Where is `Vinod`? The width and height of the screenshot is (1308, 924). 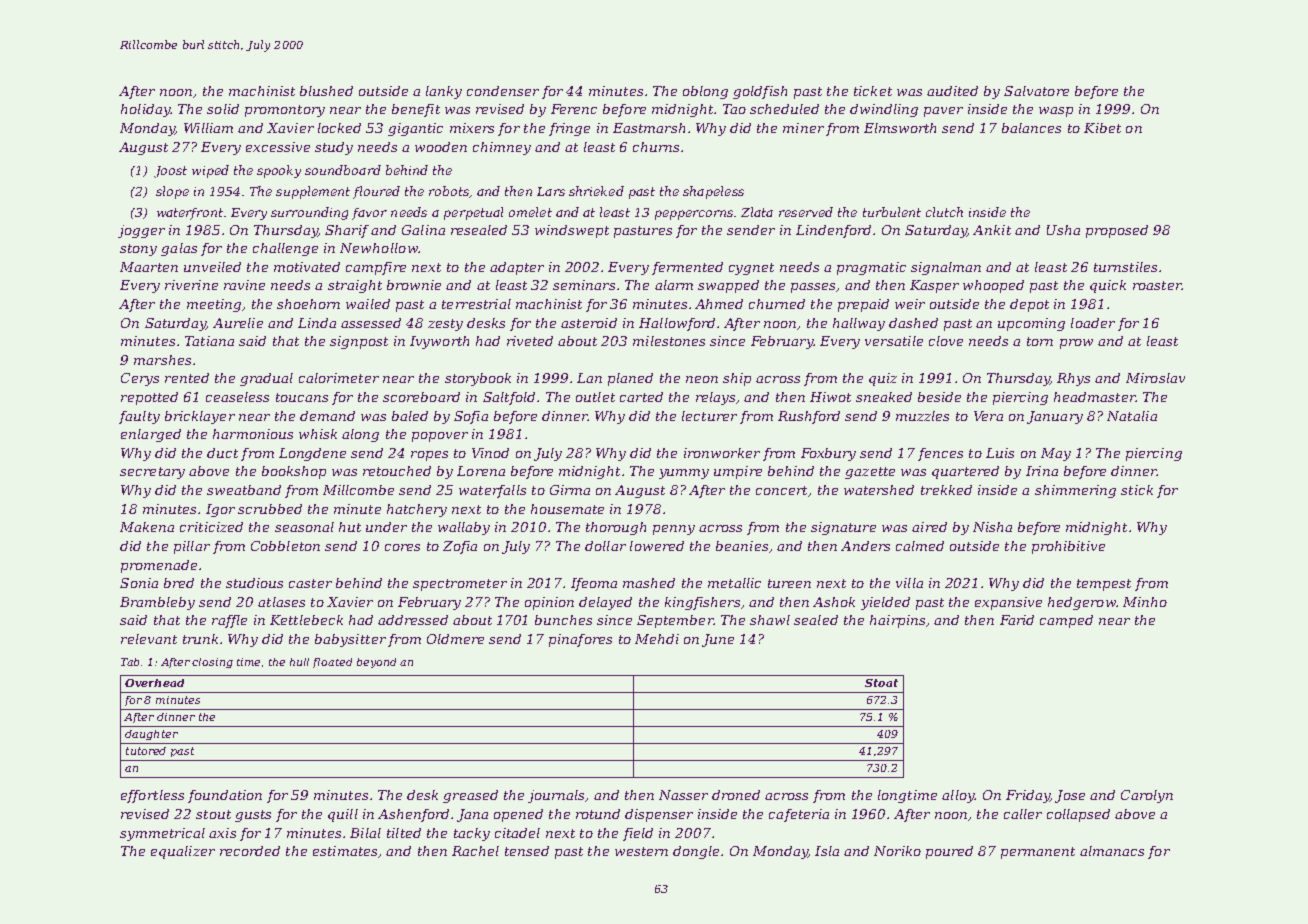 Vinod is located at coordinates (490, 453).
